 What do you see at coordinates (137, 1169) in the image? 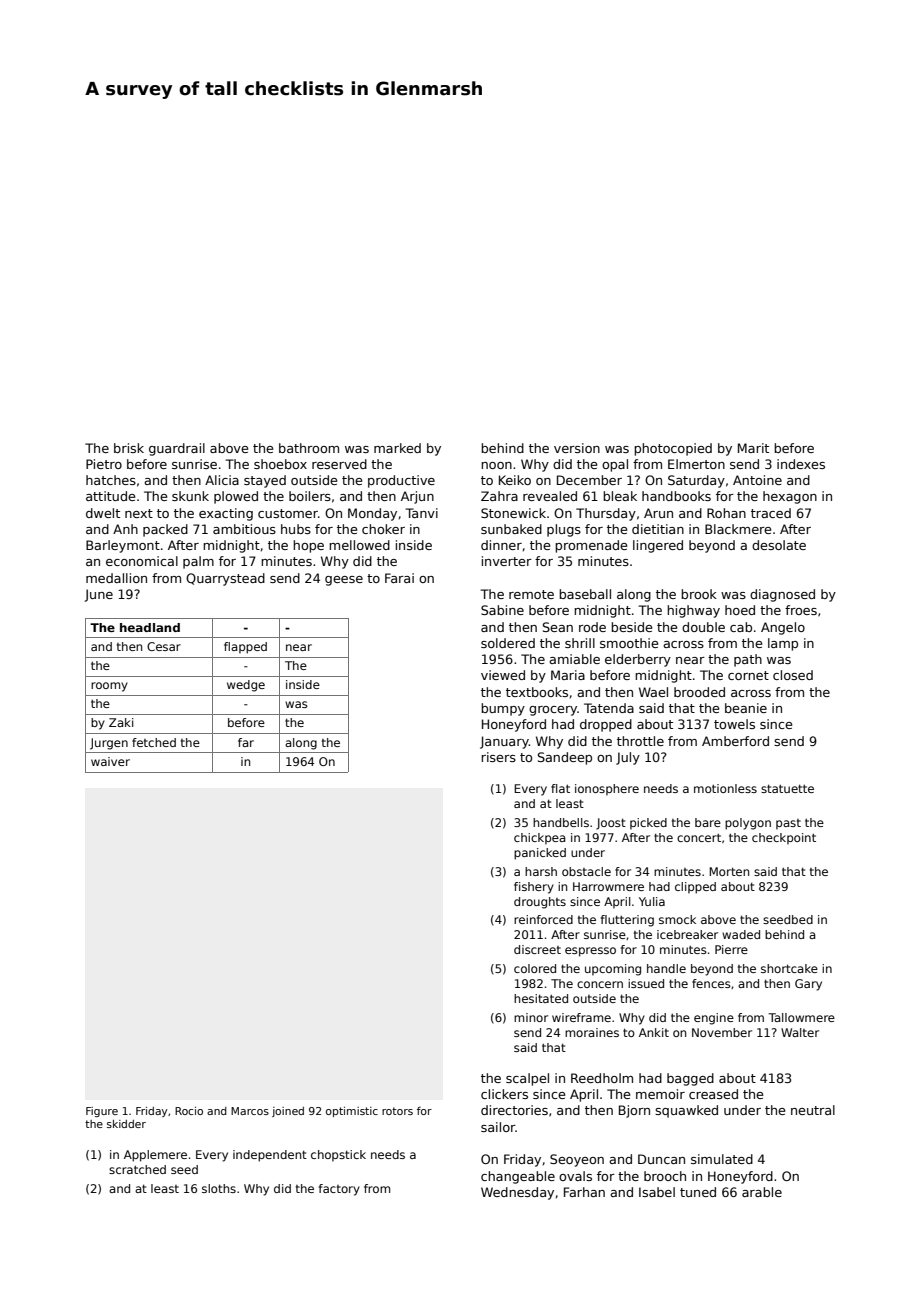
I see `scratched` at bounding box center [137, 1169].
